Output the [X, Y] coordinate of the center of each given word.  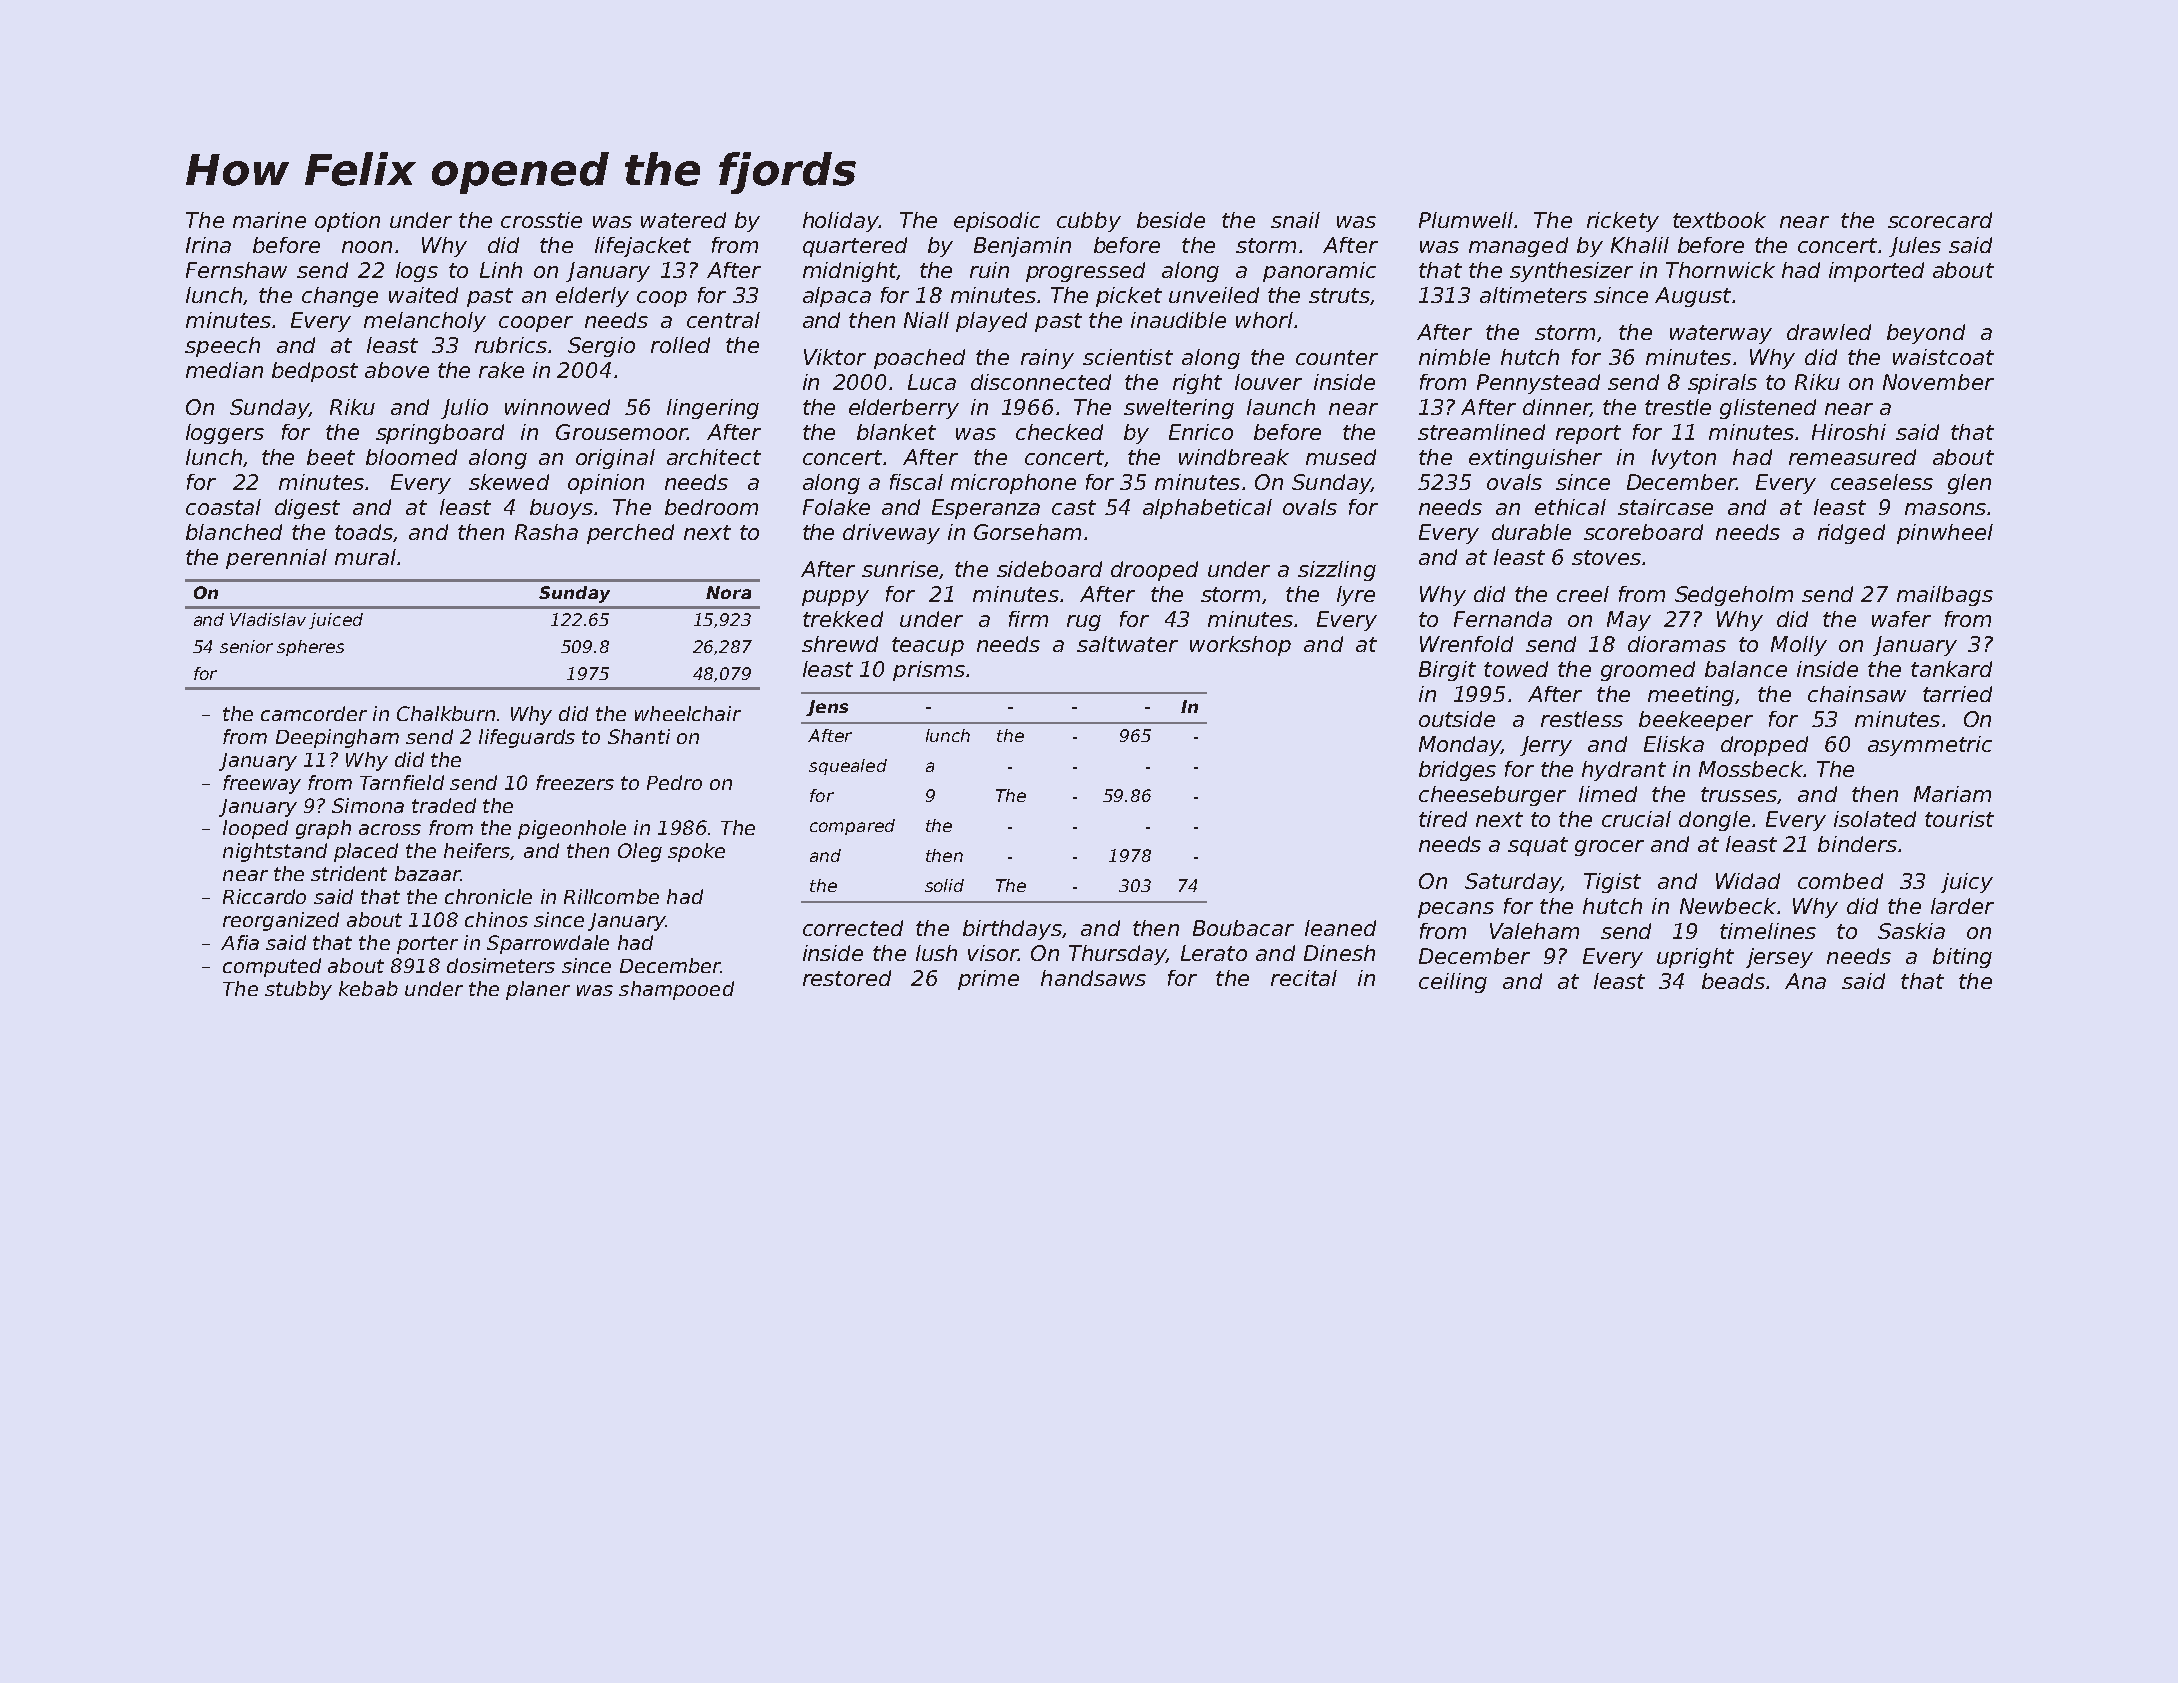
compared [852, 827]
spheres [310, 648]
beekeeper [1696, 721]
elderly [592, 297]
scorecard [1940, 220]
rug [1084, 623]
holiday [841, 222]
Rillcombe [611, 896]
